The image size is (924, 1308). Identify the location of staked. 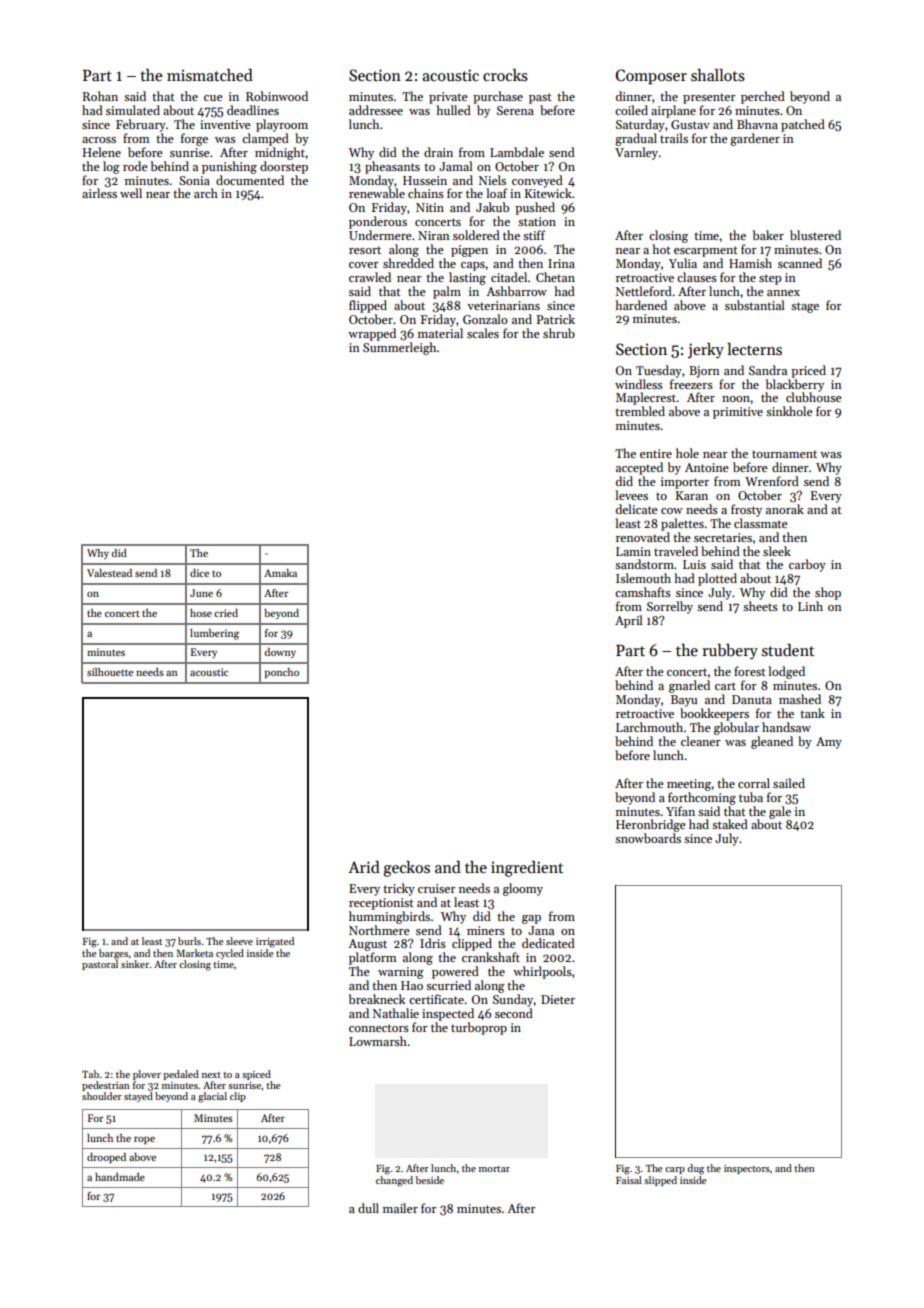
(730, 824).
